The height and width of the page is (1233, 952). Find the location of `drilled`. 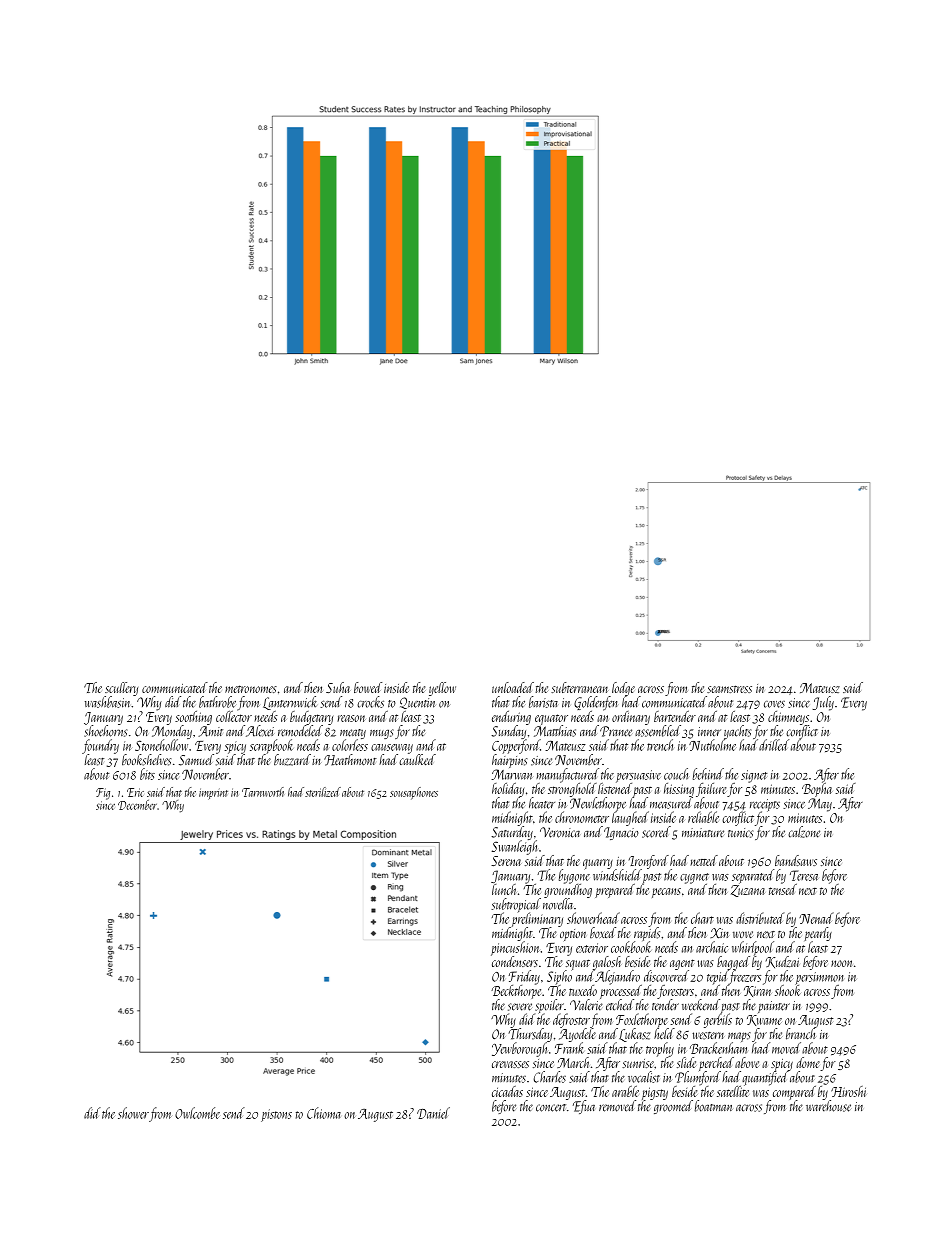

drilled is located at coordinates (774, 745).
